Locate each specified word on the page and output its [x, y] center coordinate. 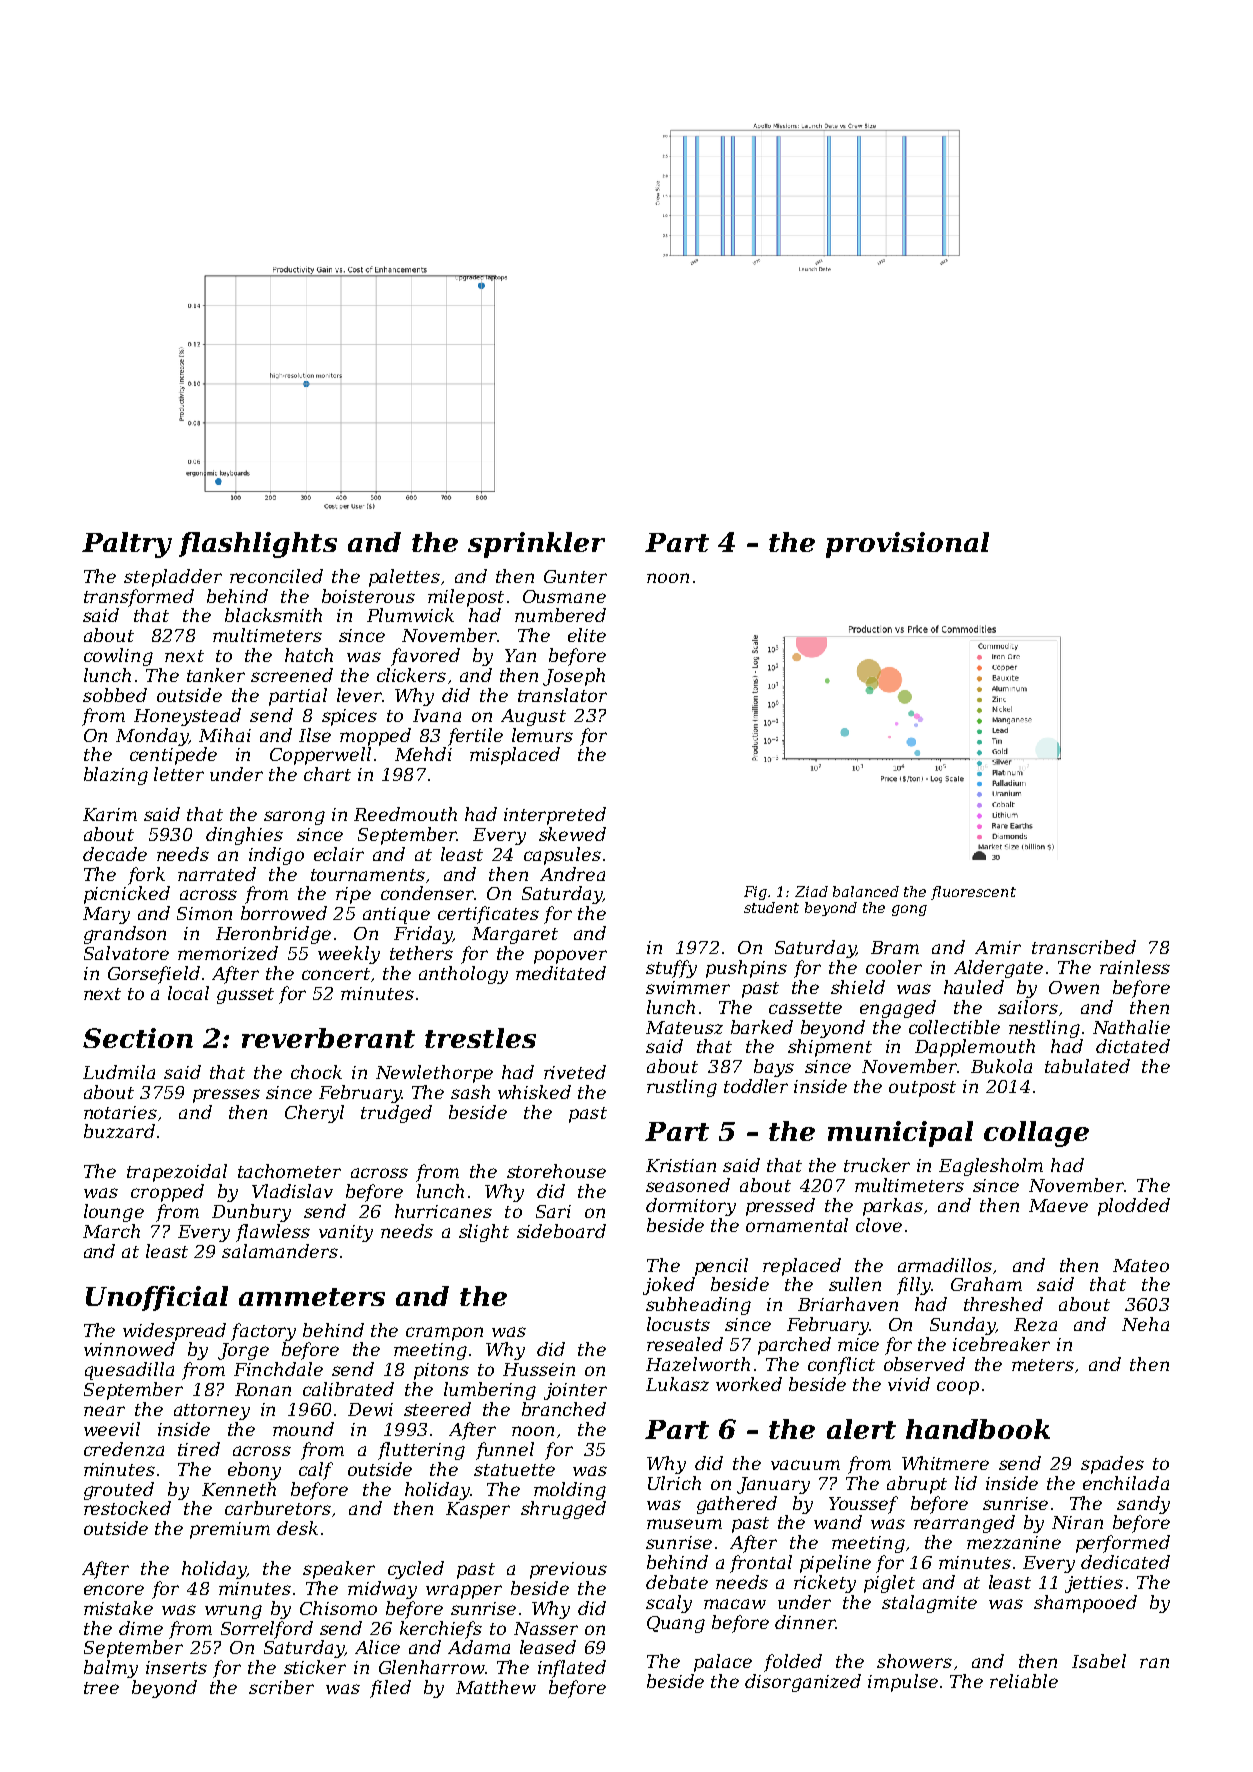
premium [230, 1530]
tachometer [289, 1171]
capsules [562, 856]
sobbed [115, 695]
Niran [1077, 1522]
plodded [1134, 1207]
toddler [756, 1086]
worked [749, 1384]
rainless [1135, 967]
